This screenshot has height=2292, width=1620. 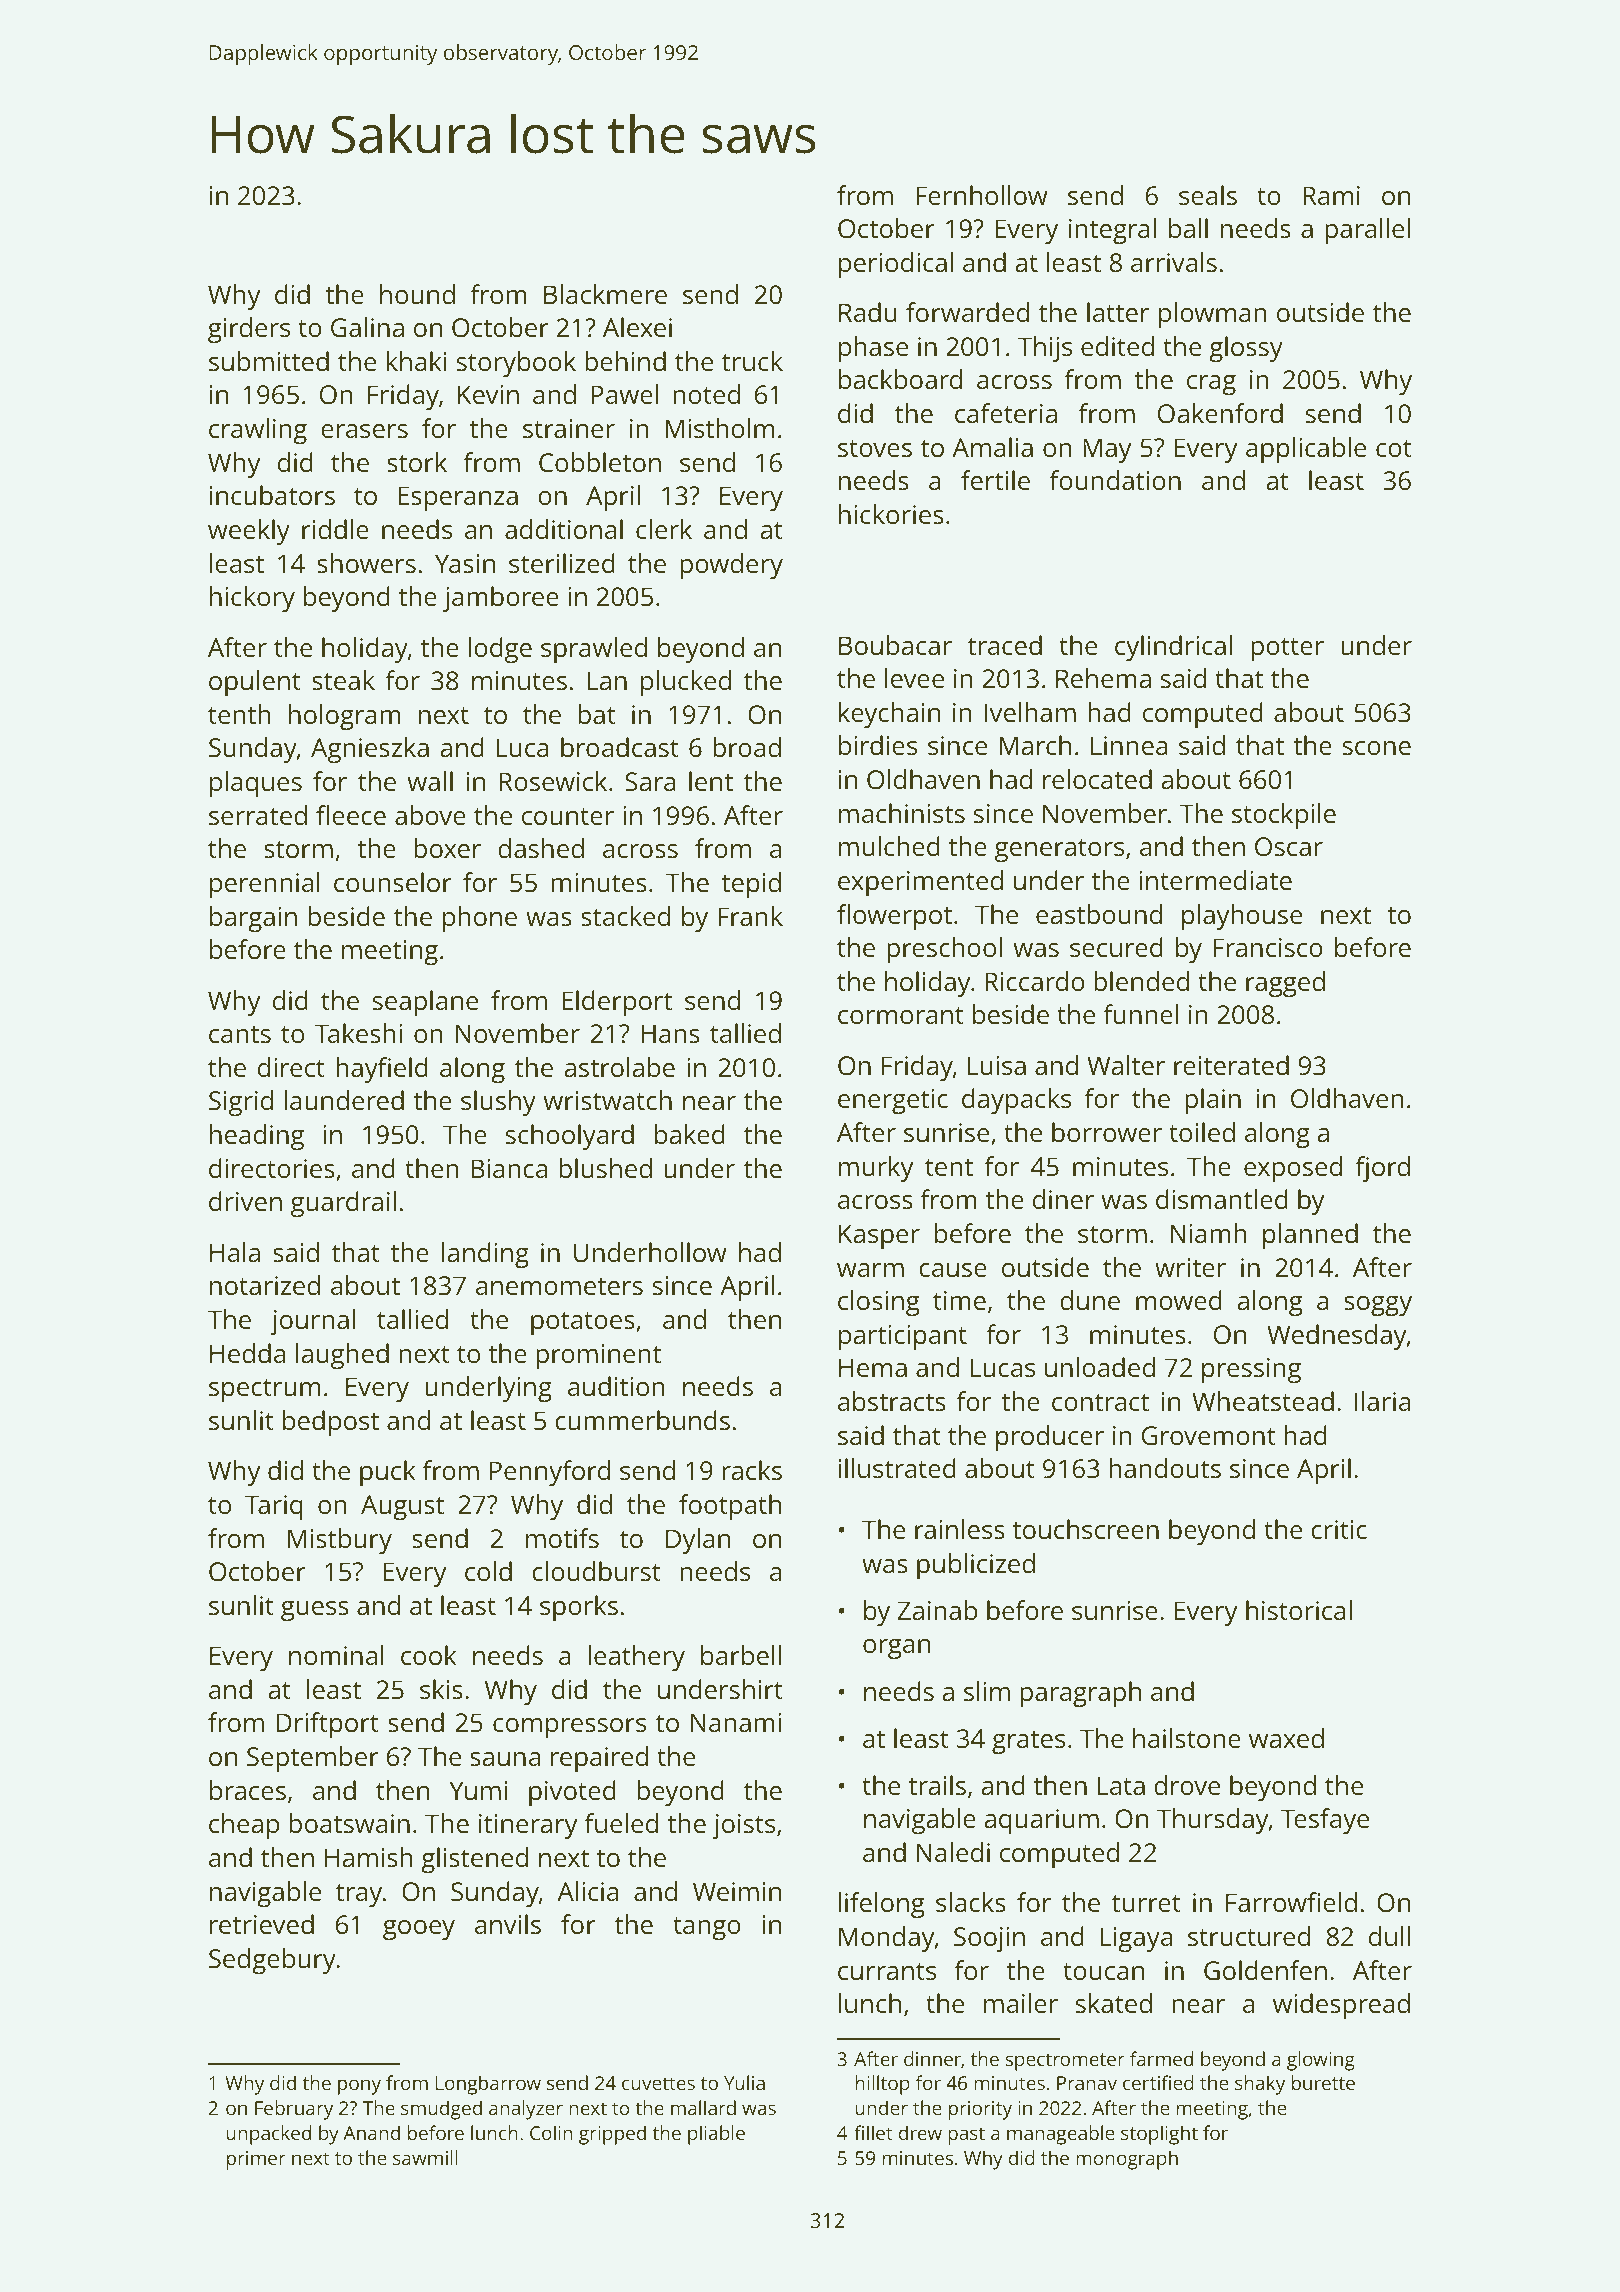 I want to click on Ilaria, so click(x=1382, y=1401).
